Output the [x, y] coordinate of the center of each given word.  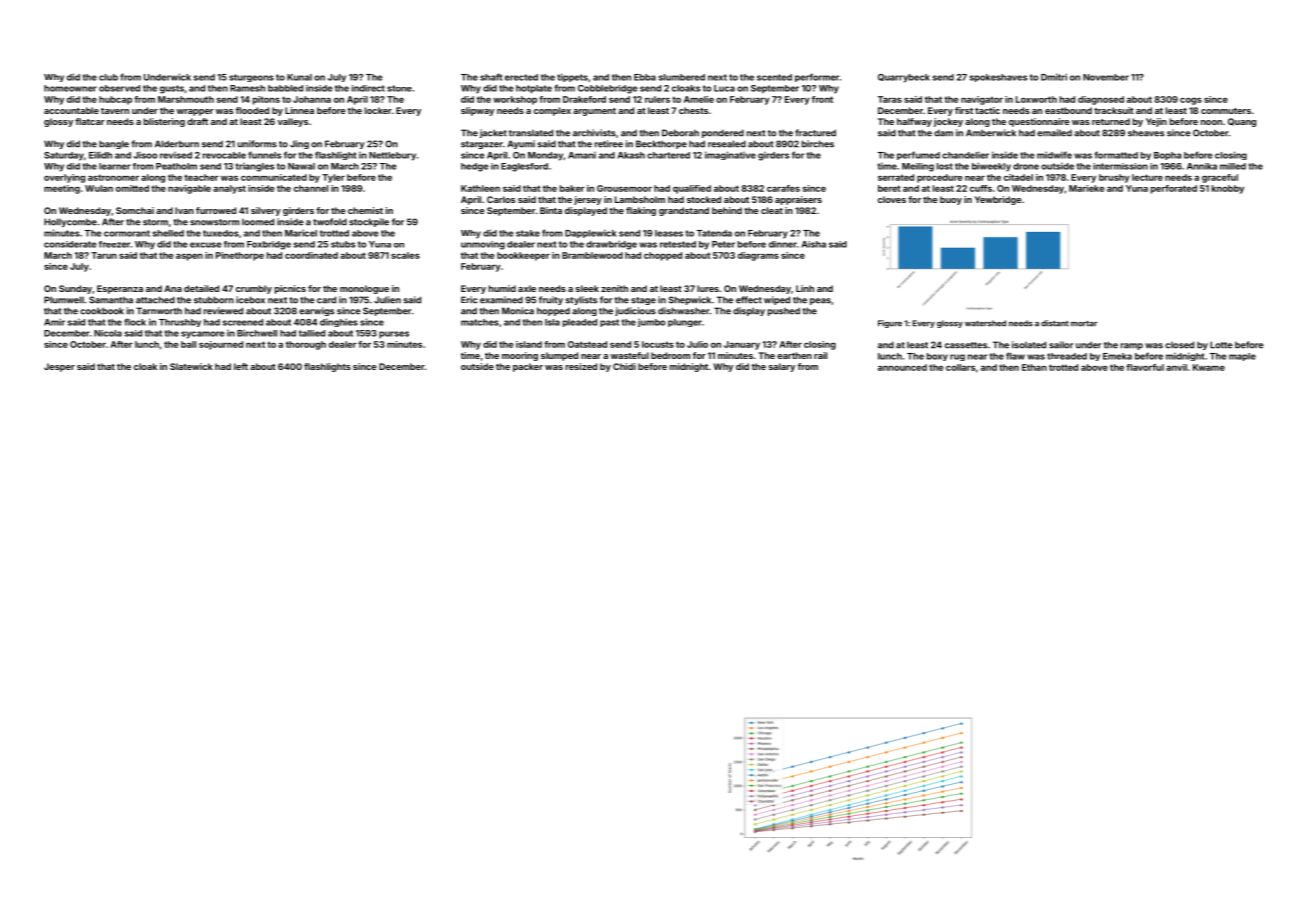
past [609, 323]
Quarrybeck [904, 78]
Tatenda [714, 233]
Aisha [814, 244]
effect [749, 300]
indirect [368, 88]
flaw [1015, 356]
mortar [1084, 324]
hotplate [534, 89]
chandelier [965, 155]
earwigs [316, 311]
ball [188, 344]
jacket [493, 133]
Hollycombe [70, 222]
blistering [164, 122]
